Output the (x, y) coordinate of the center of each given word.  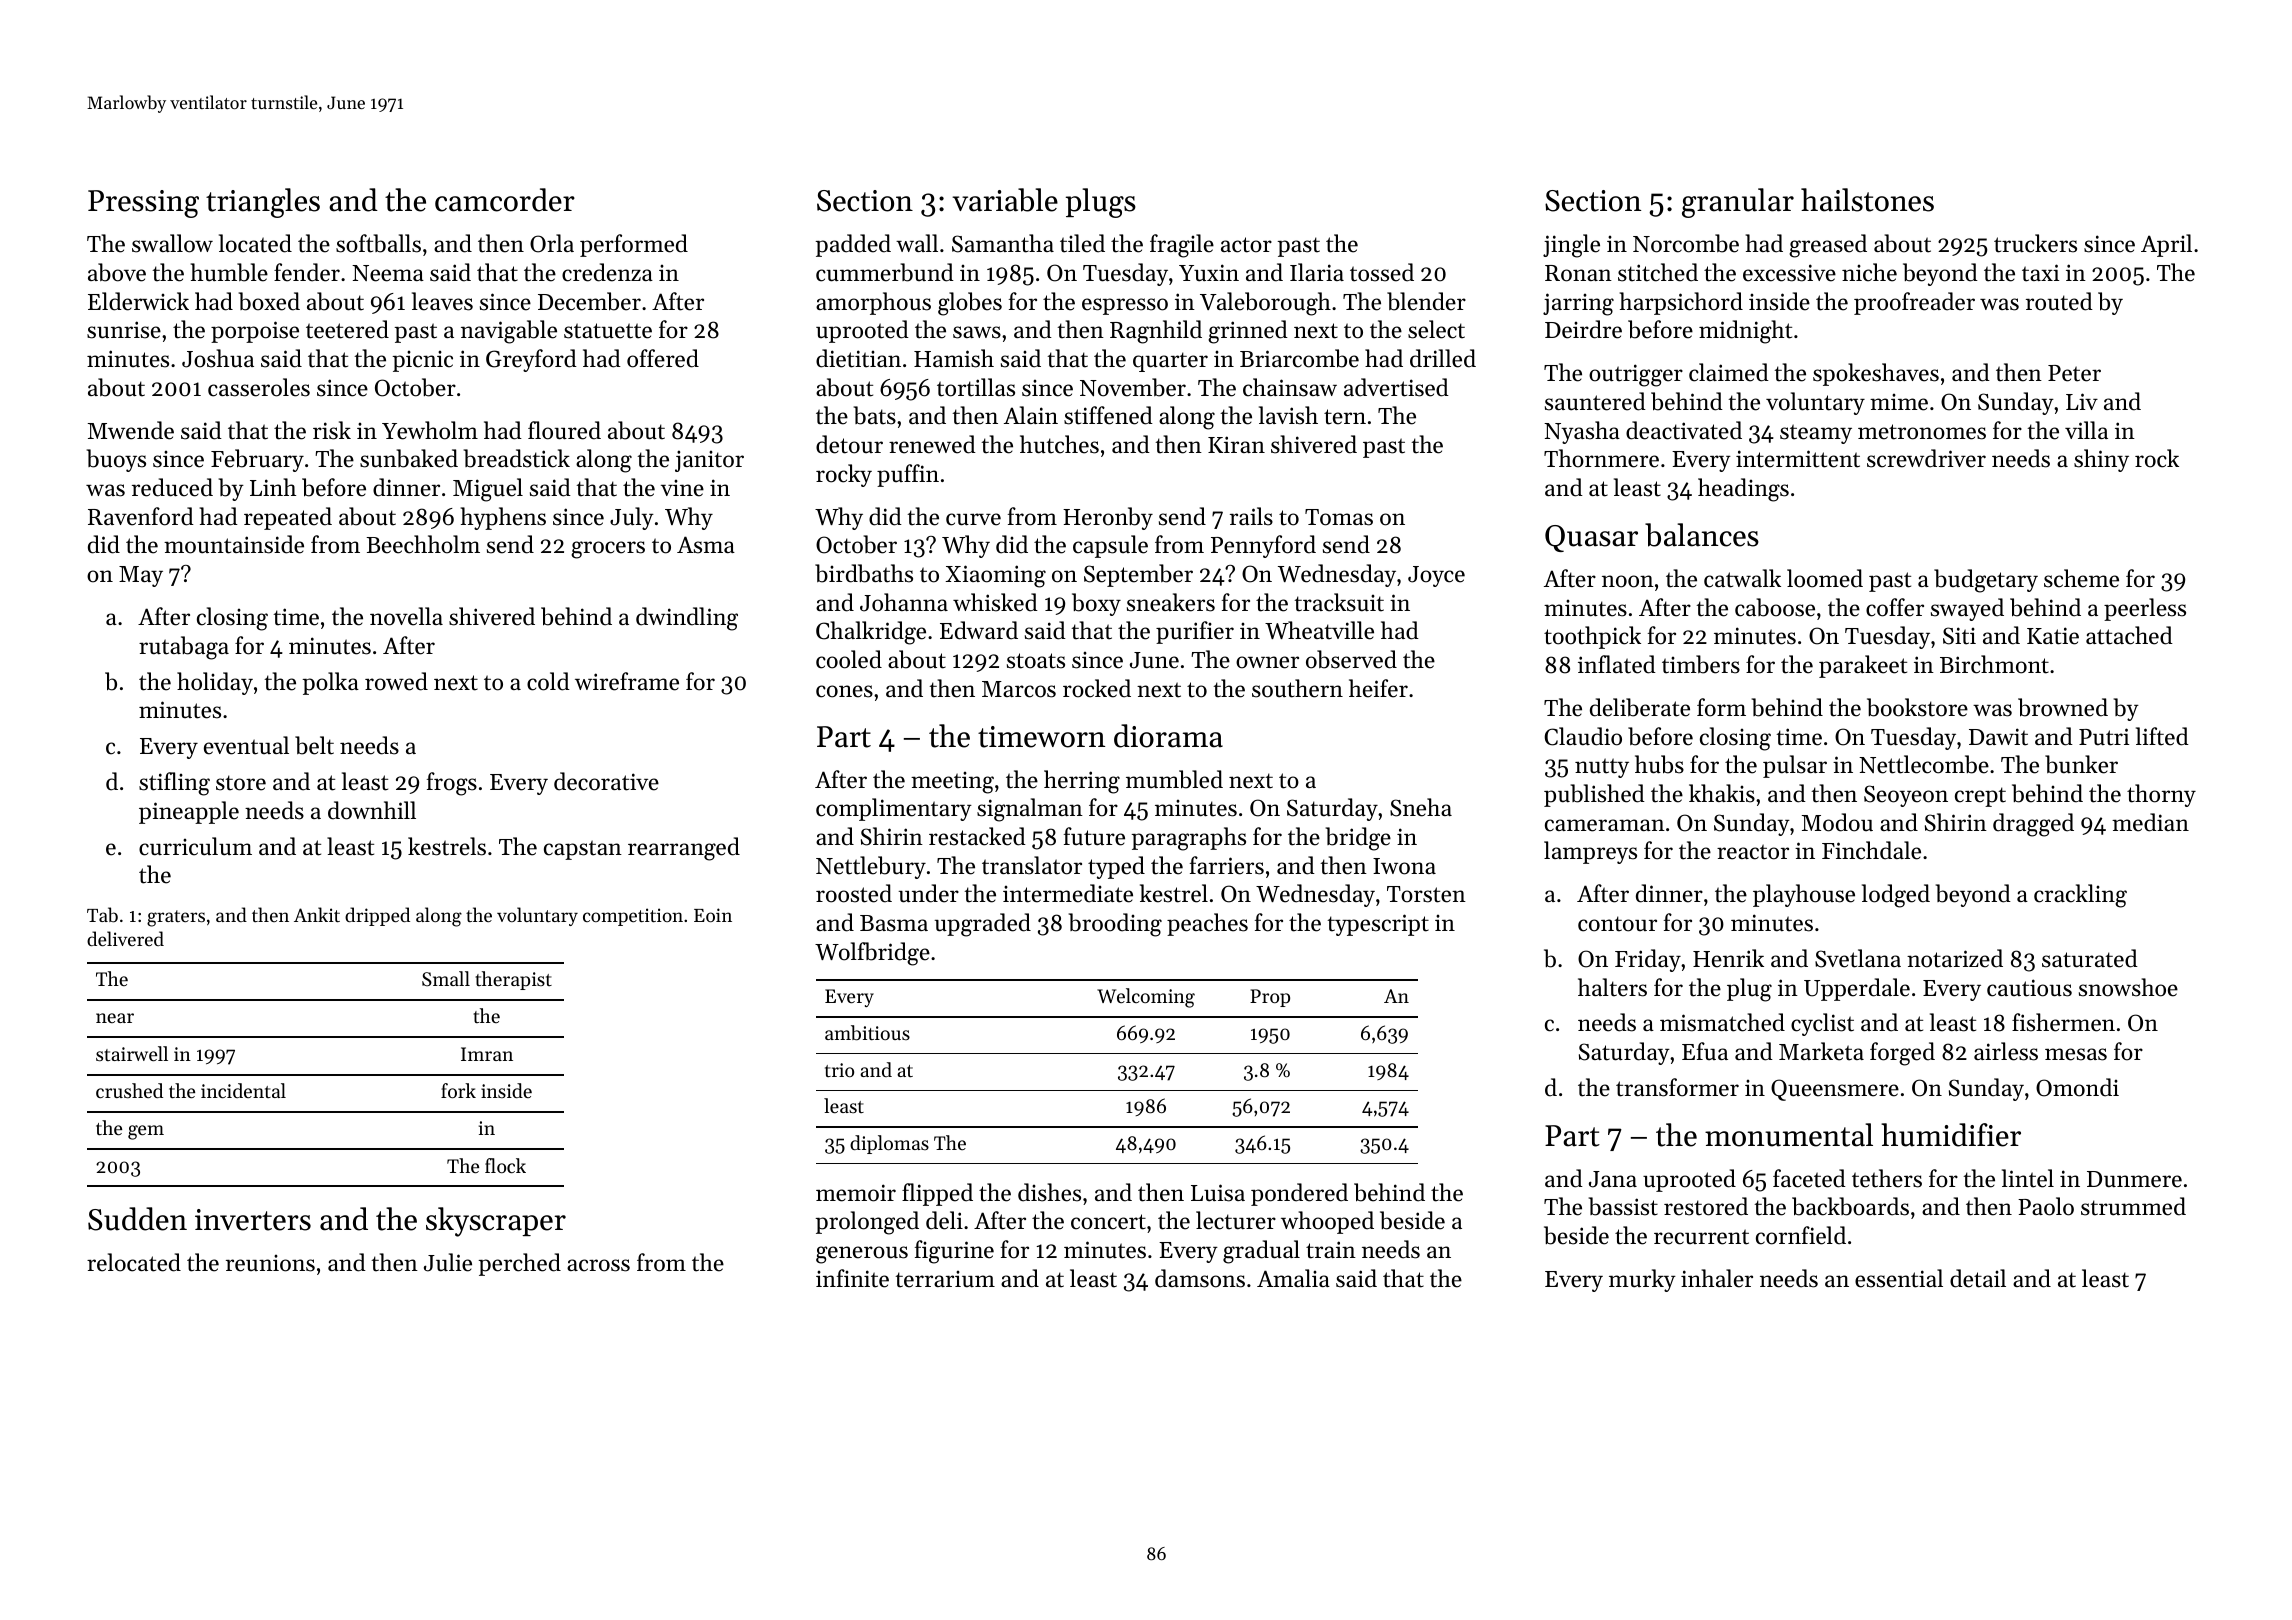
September (1138, 575)
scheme (2081, 578)
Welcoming (1146, 998)
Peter (2074, 373)
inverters (253, 1220)
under (928, 893)
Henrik (1728, 958)
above (117, 272)
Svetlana (1858, 958)
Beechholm (423, 544)
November (1133, 387)
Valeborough (1265, 304)
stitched (1658, 272)
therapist (513, 980)
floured (564, 430)
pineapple (189, 812)
